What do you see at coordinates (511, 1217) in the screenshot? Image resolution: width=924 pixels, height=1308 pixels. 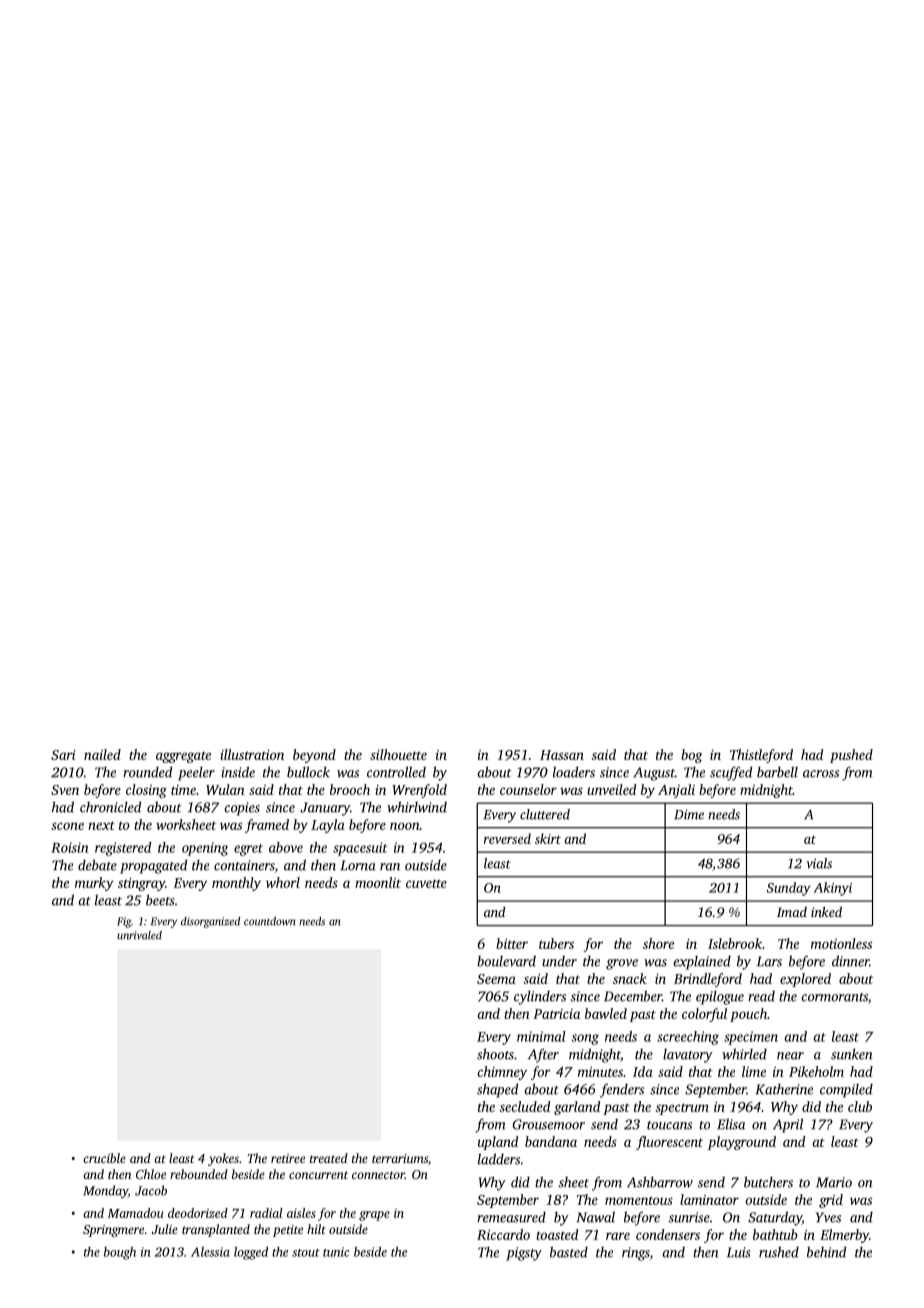 I see `remeasured` at bounding box center [511, 1217].
